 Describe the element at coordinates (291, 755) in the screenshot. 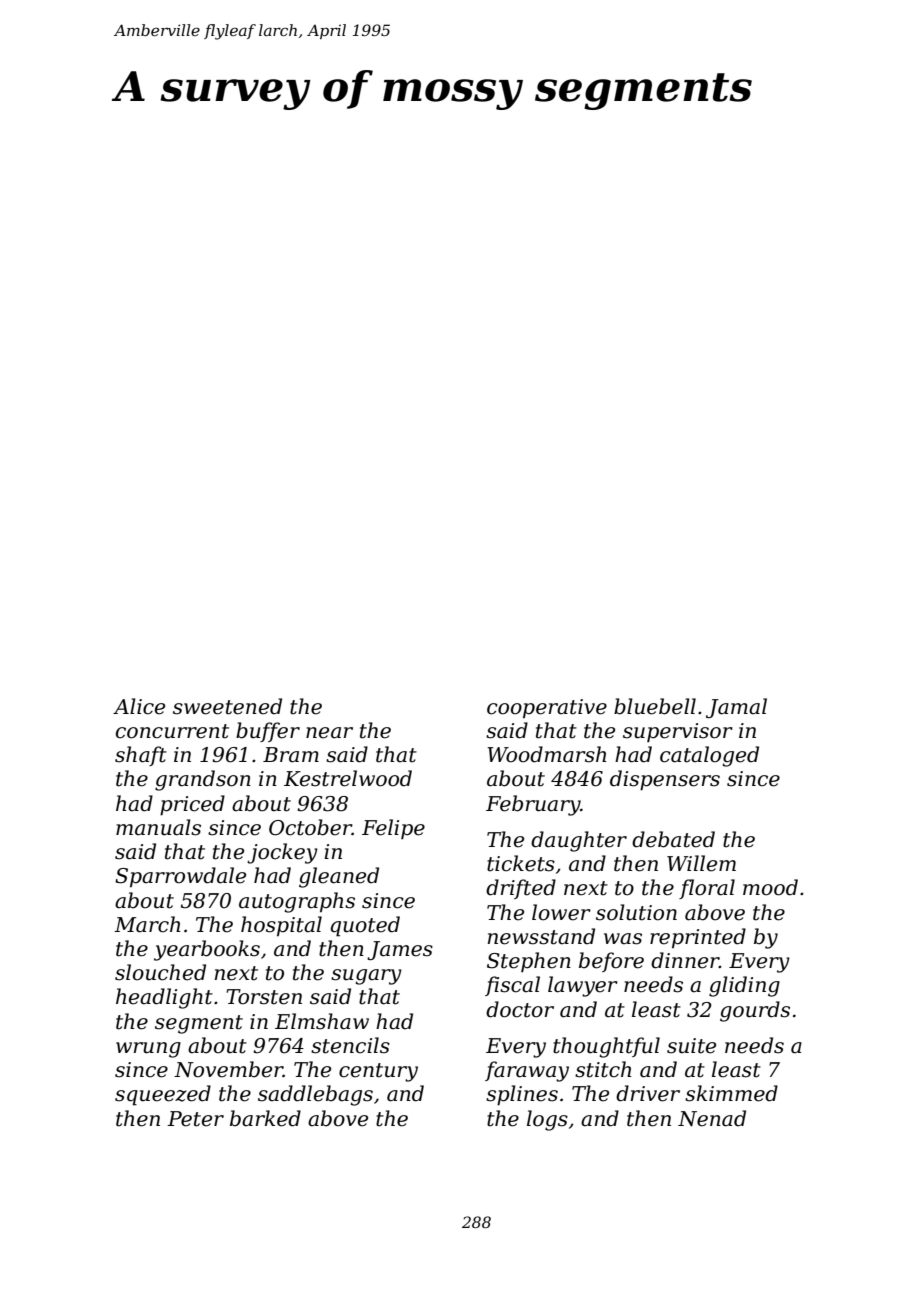

I see `Bram` at that location.
